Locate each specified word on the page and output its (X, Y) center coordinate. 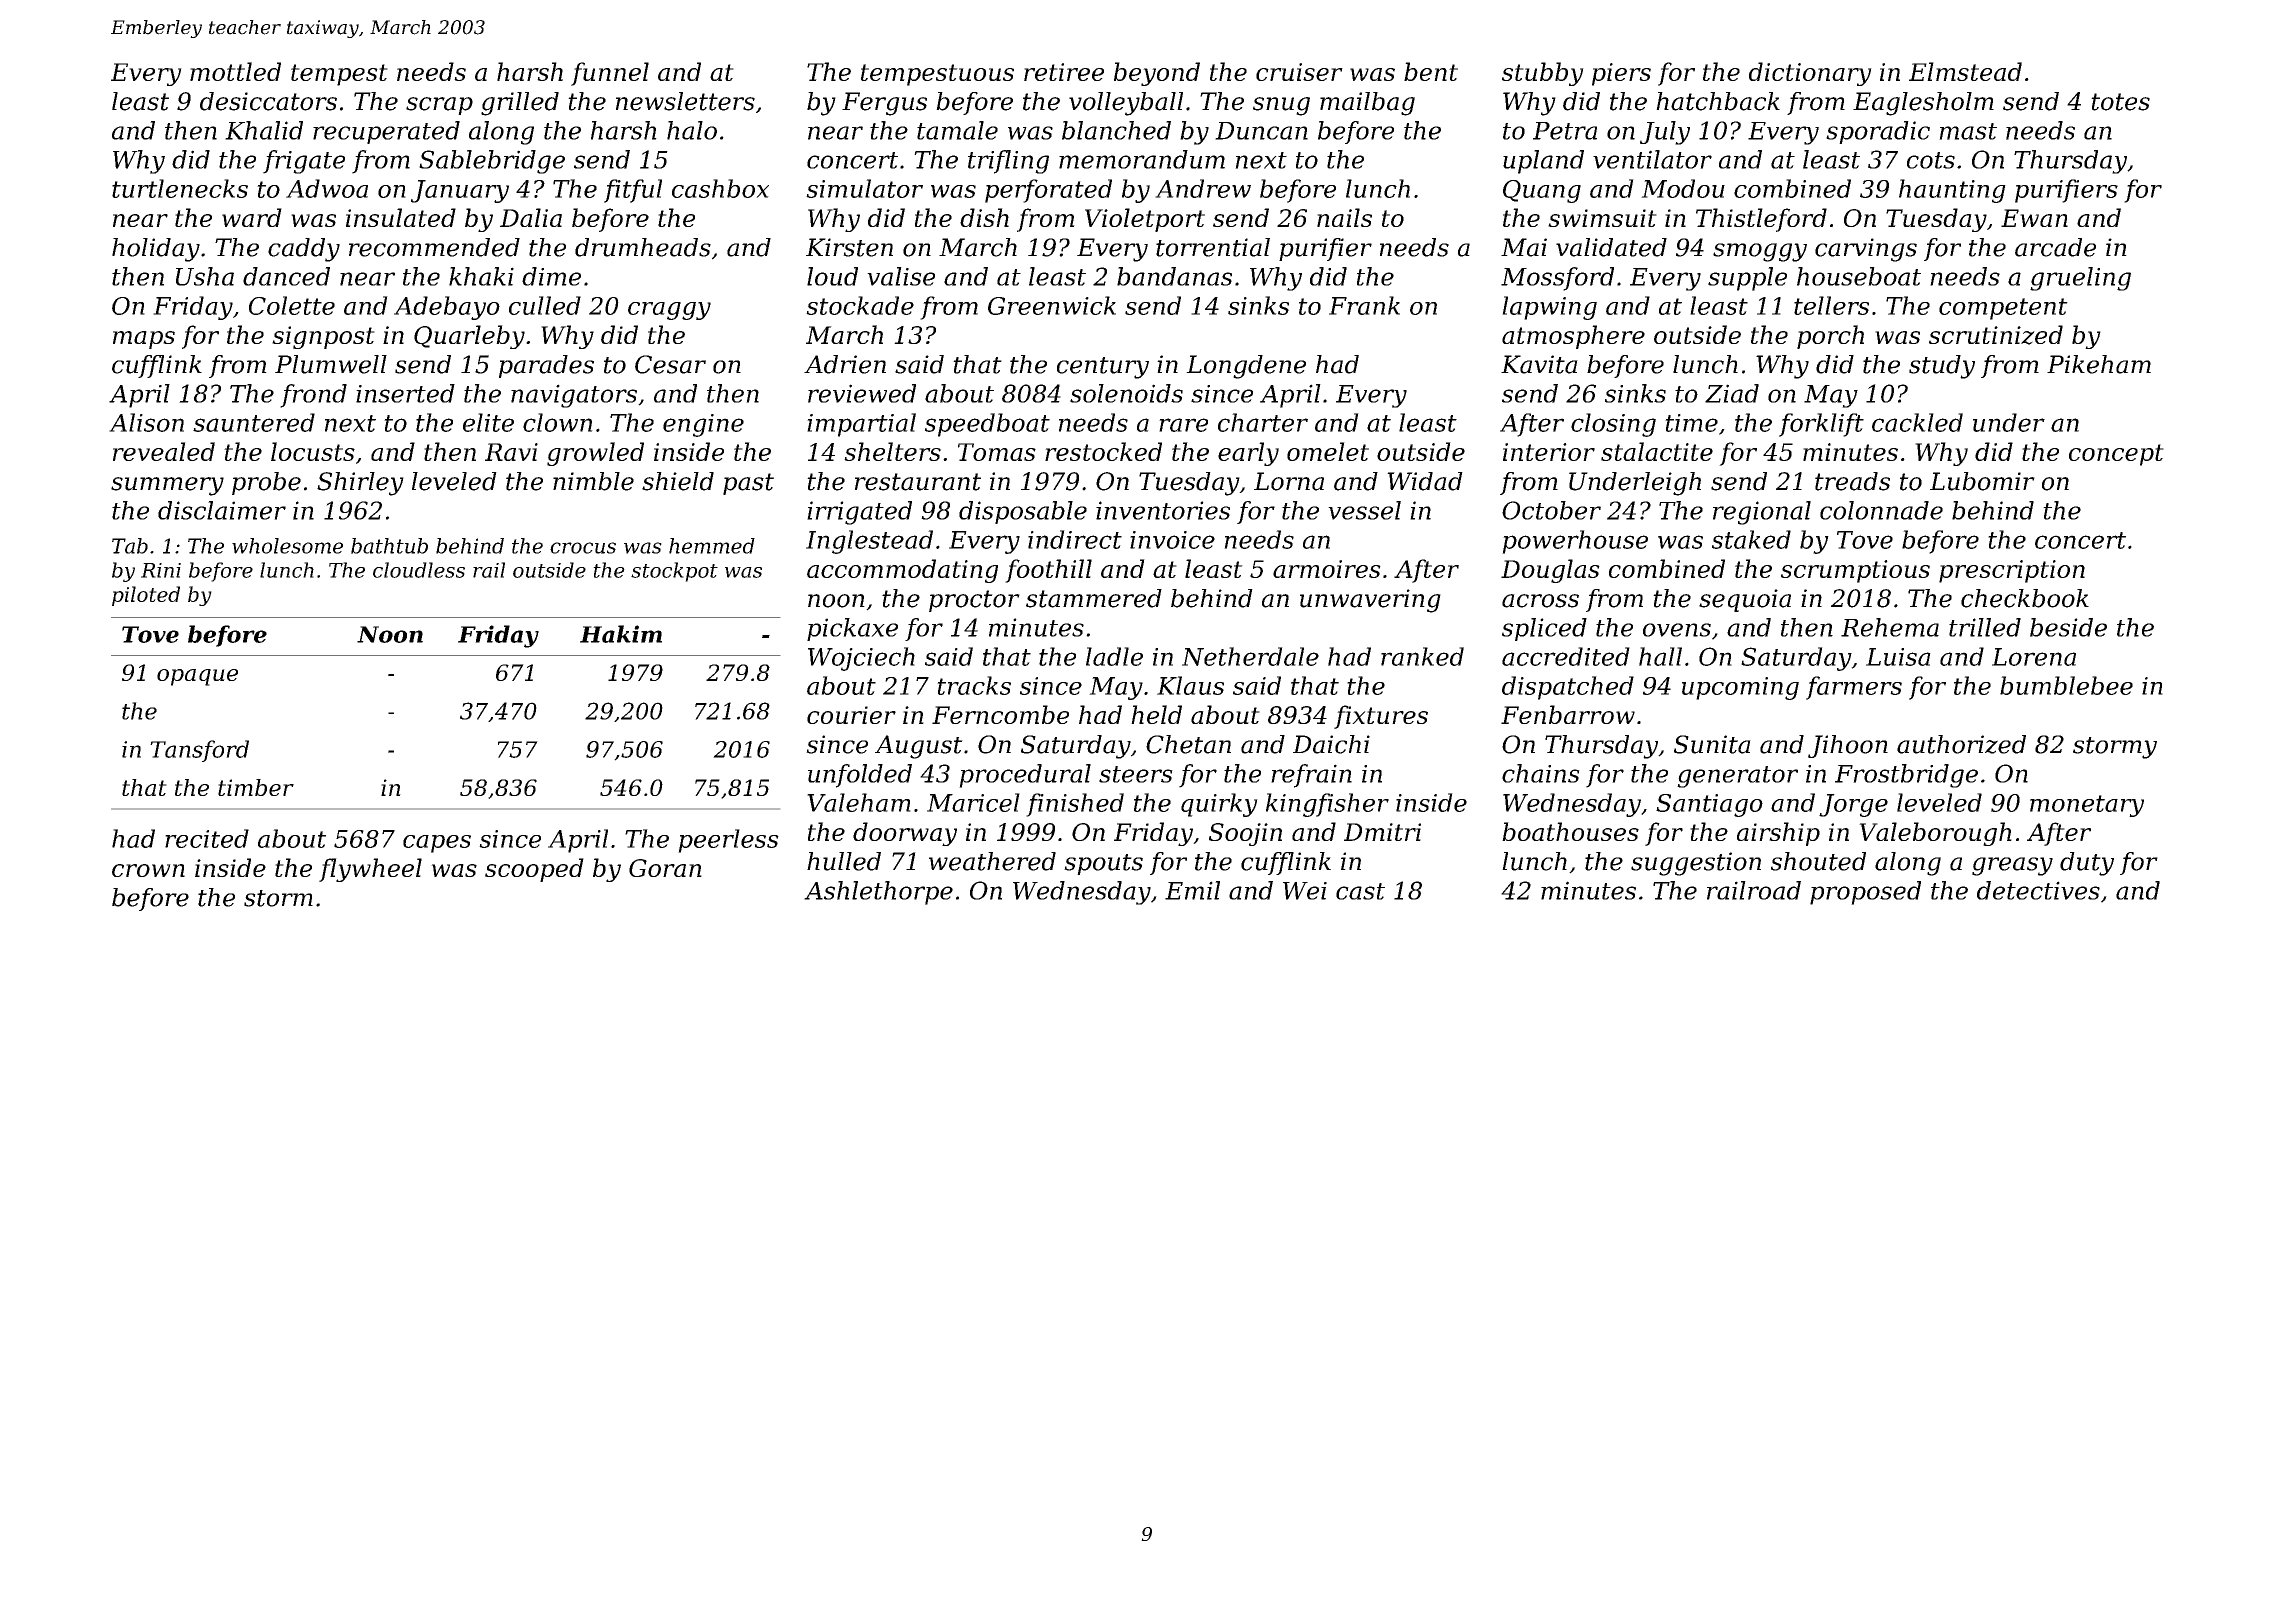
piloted (146, 596)
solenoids (1126, 393)
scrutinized (1996, 335)
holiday (156, 250)
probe (266, 483)
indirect (1075, 539)
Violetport (1145, 220)
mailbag (1367, 104)
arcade (2055, 247)
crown (148, 870)
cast (1360, 891)
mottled (235, 71)
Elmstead (1965, 71)
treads (1852, 481)
